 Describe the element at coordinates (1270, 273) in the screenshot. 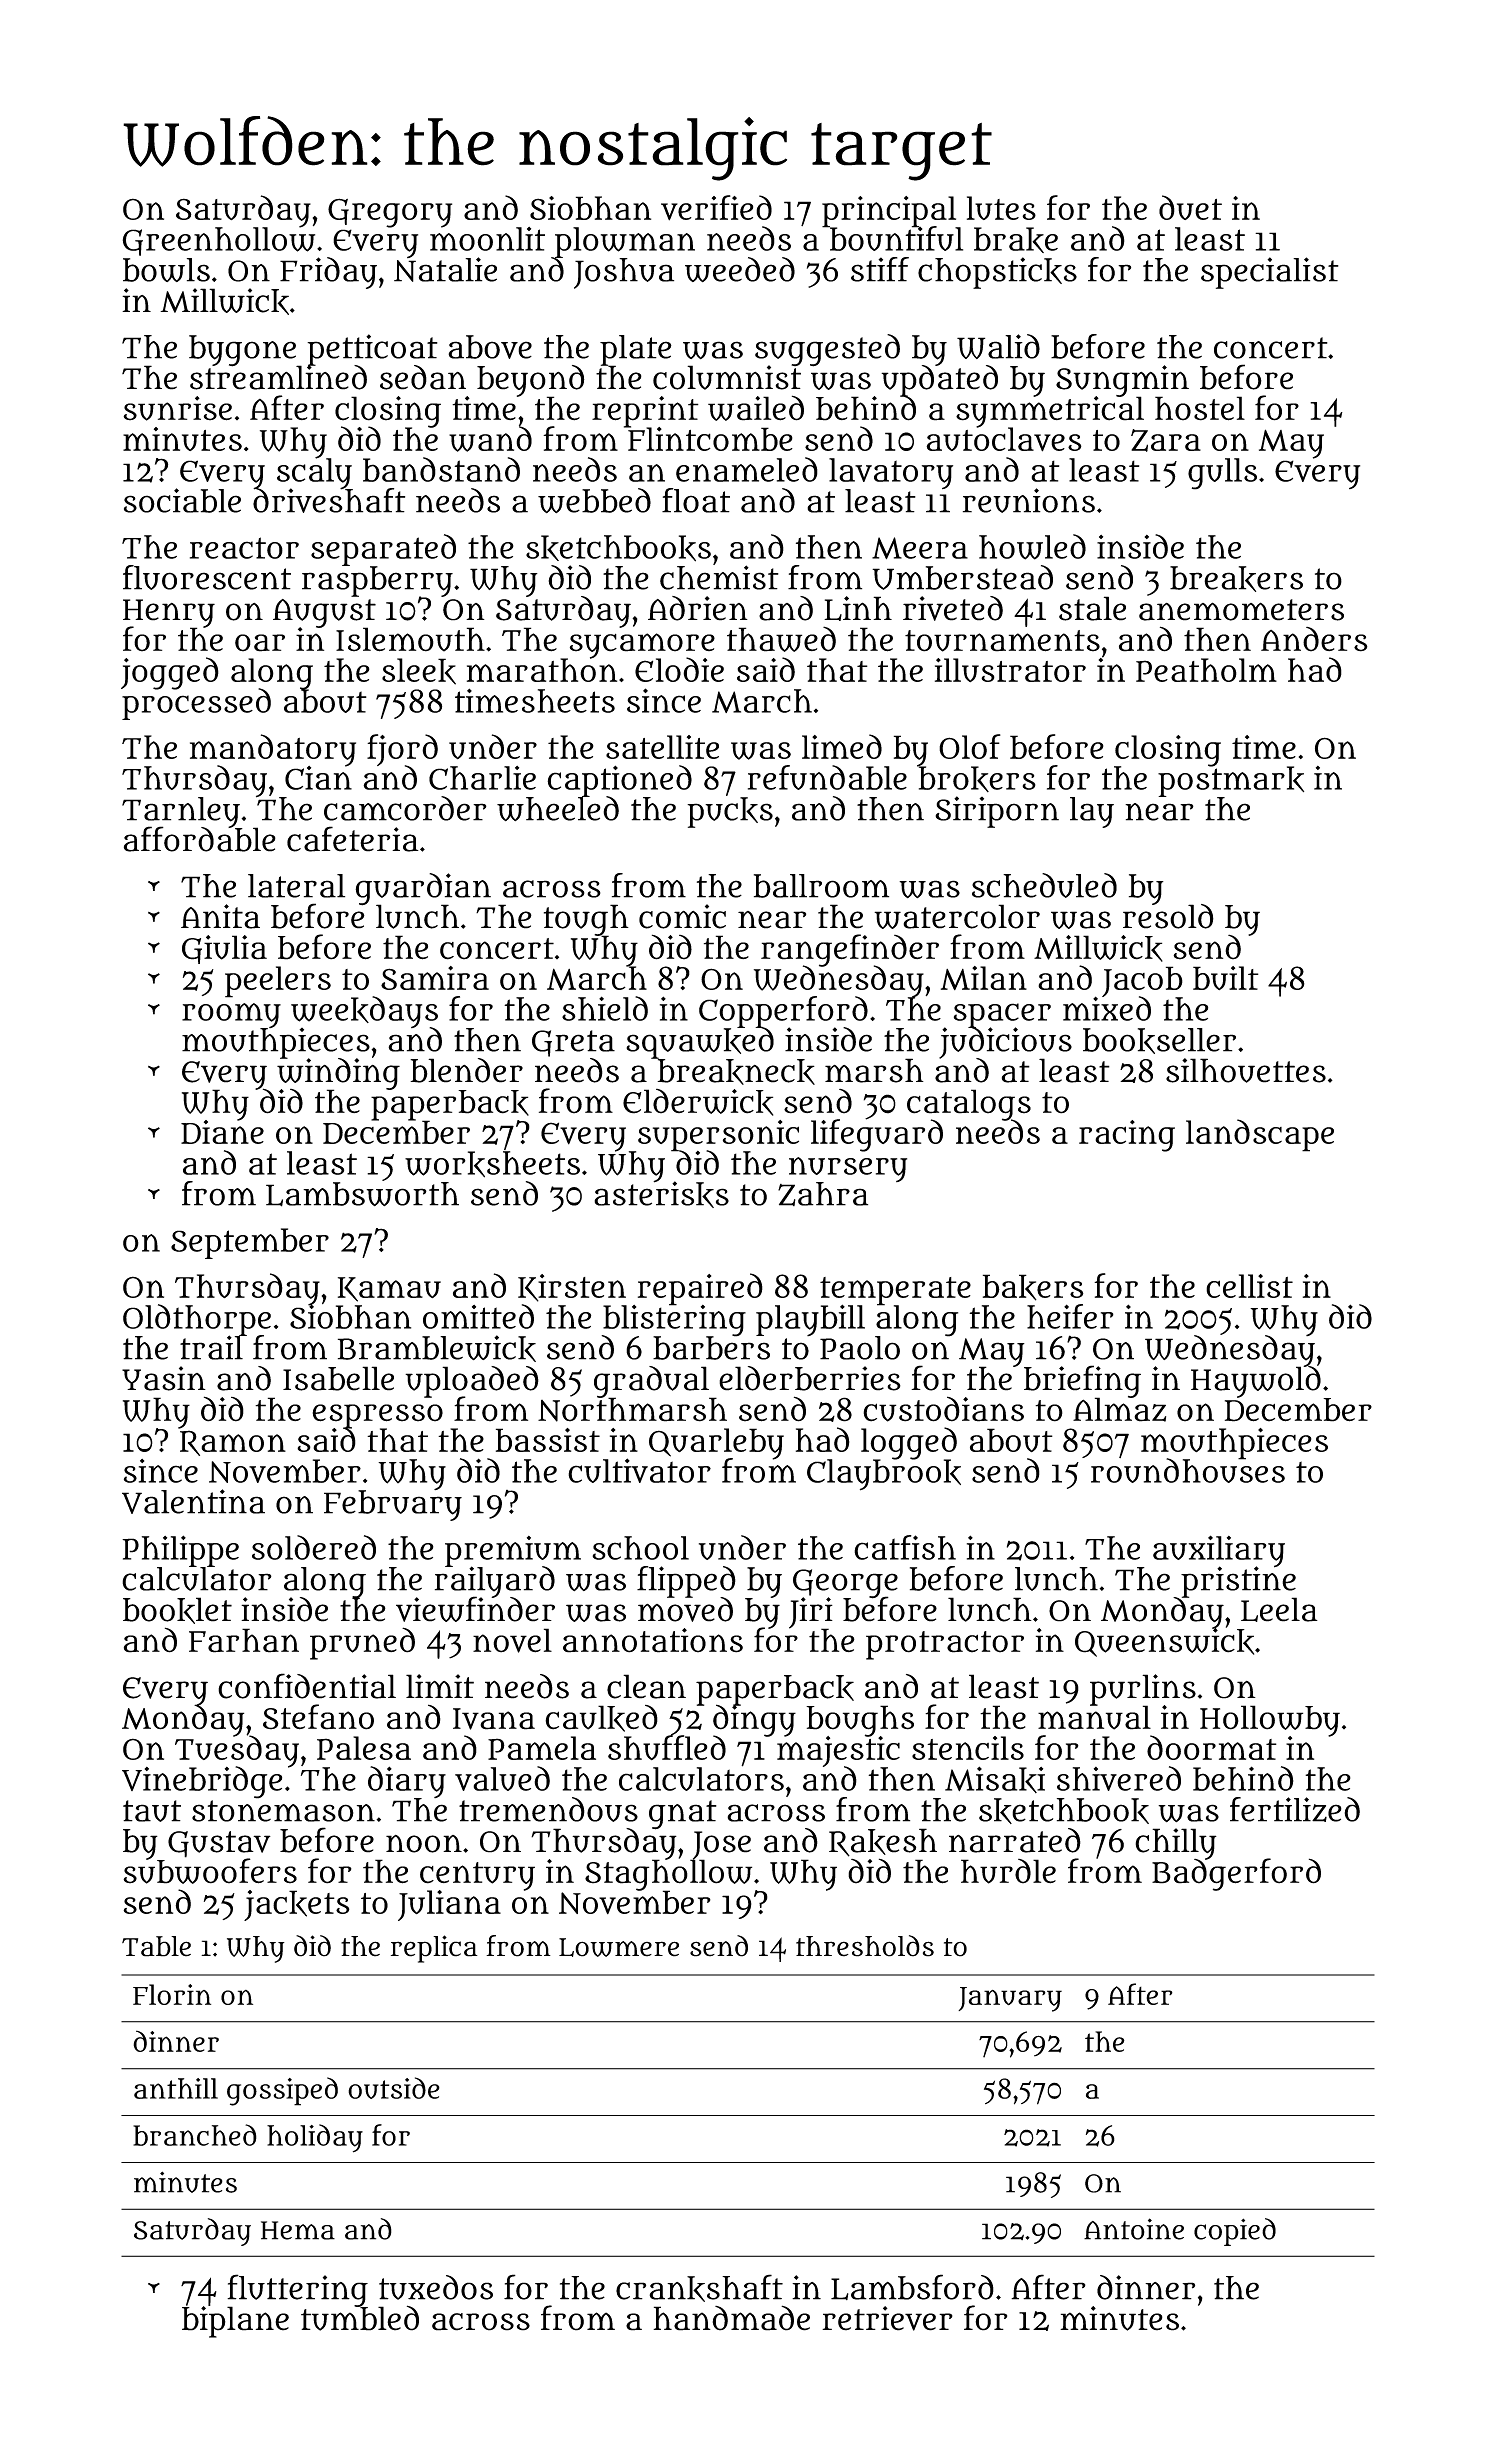

I see `specialist` at that location.
